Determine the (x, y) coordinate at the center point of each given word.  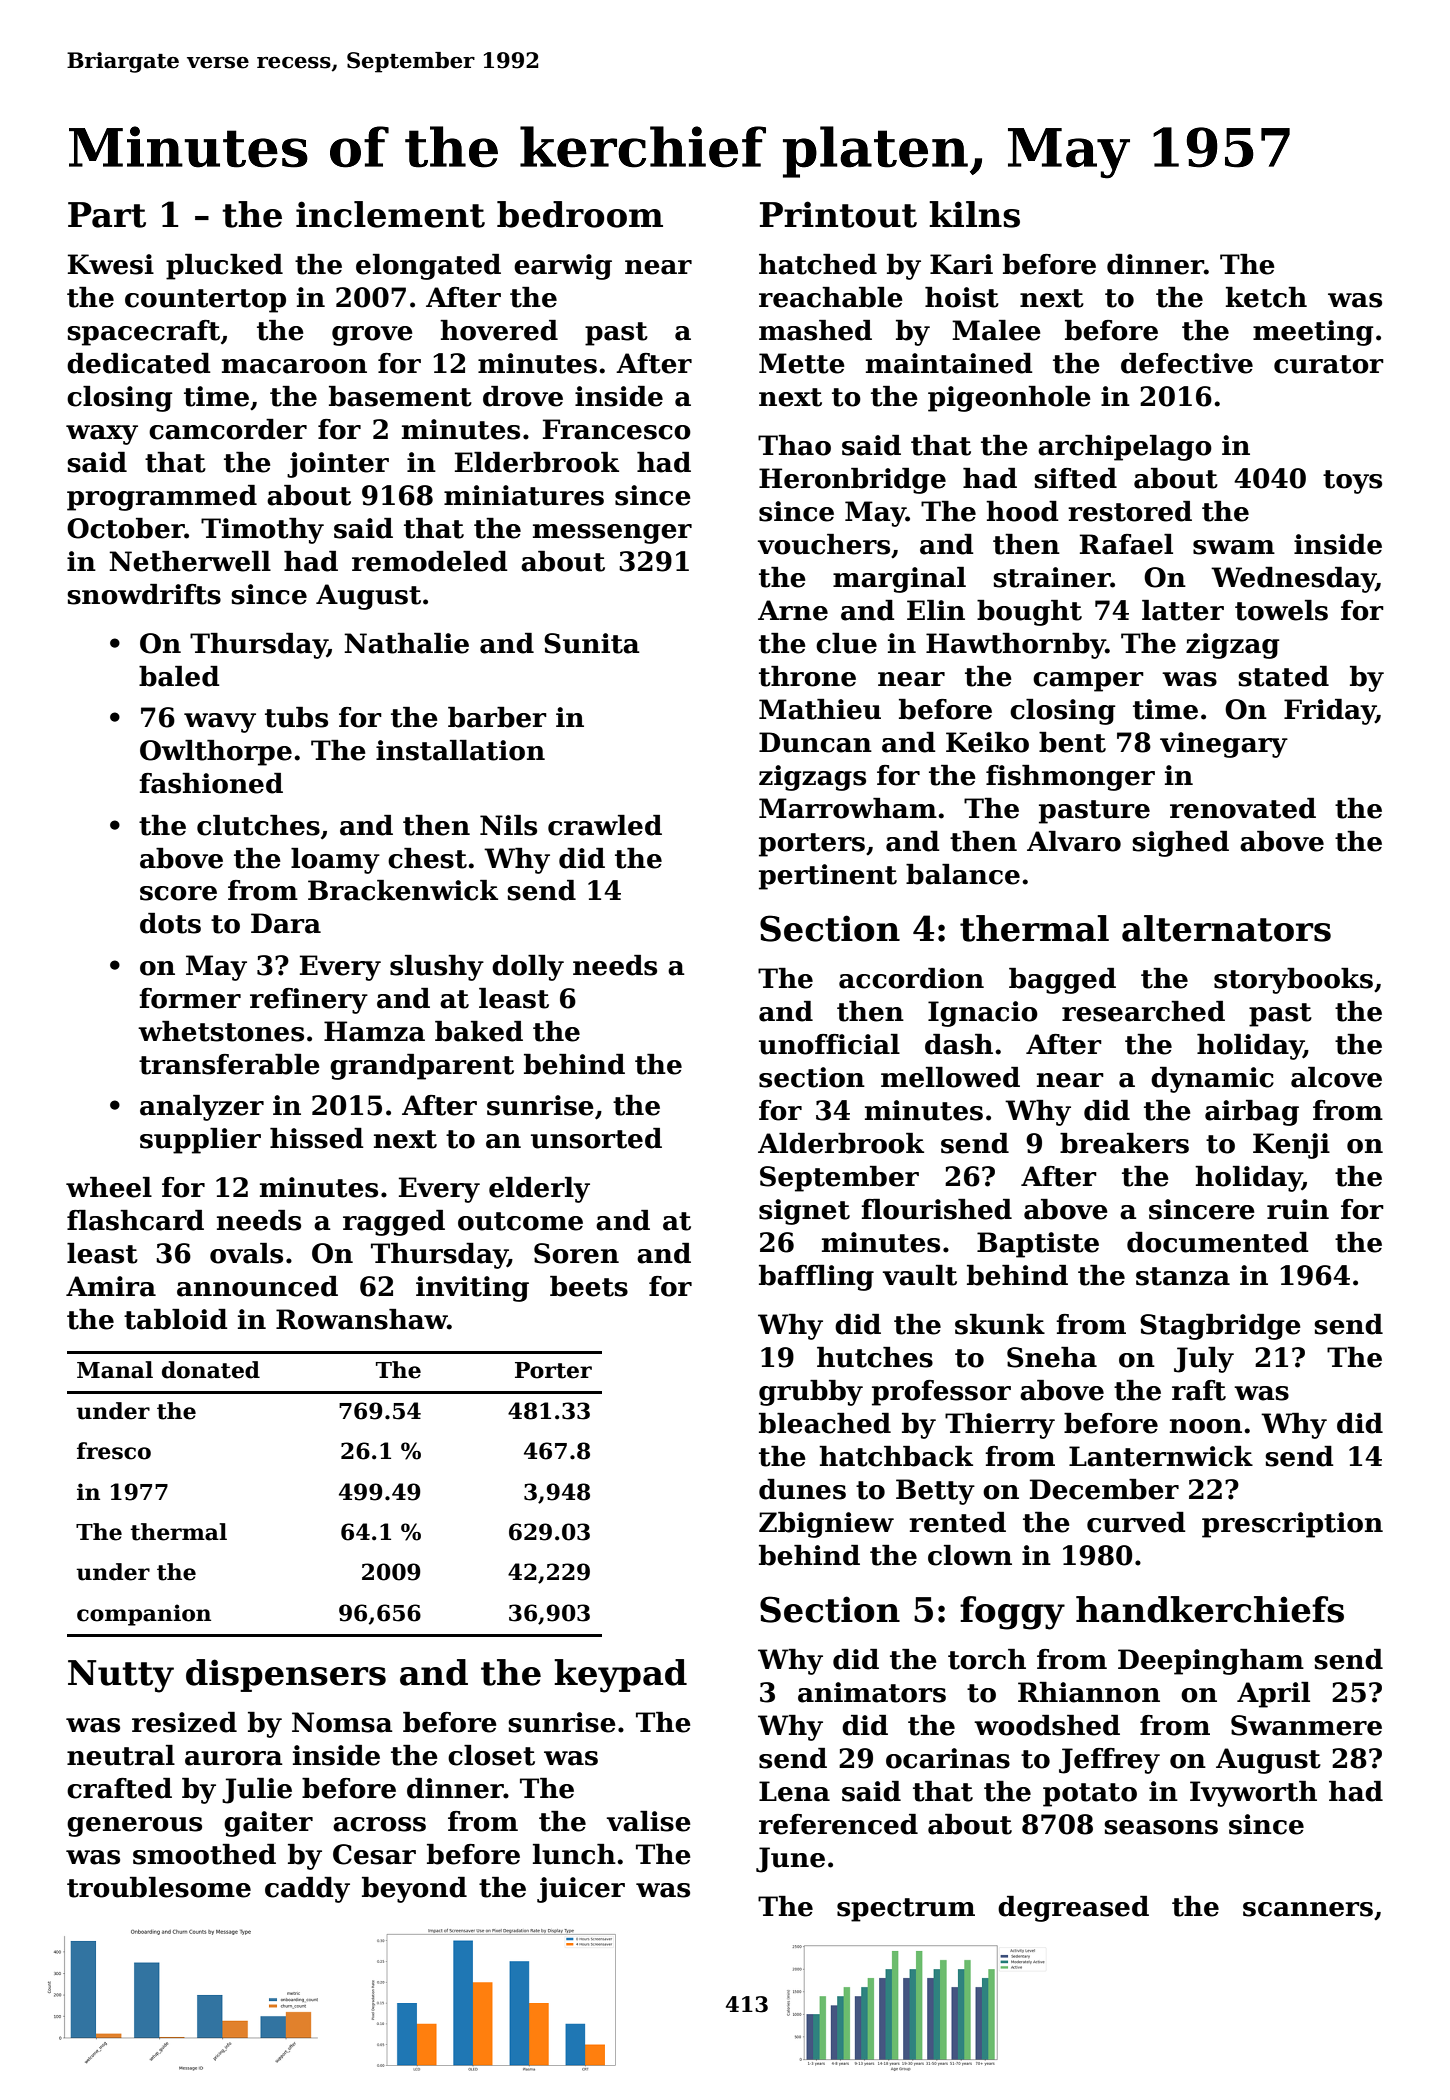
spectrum (906, 1910)
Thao (794, 445)
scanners (1308, 1909)
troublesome (159, 1887)
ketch (1266, 297)
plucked (224, 267)
